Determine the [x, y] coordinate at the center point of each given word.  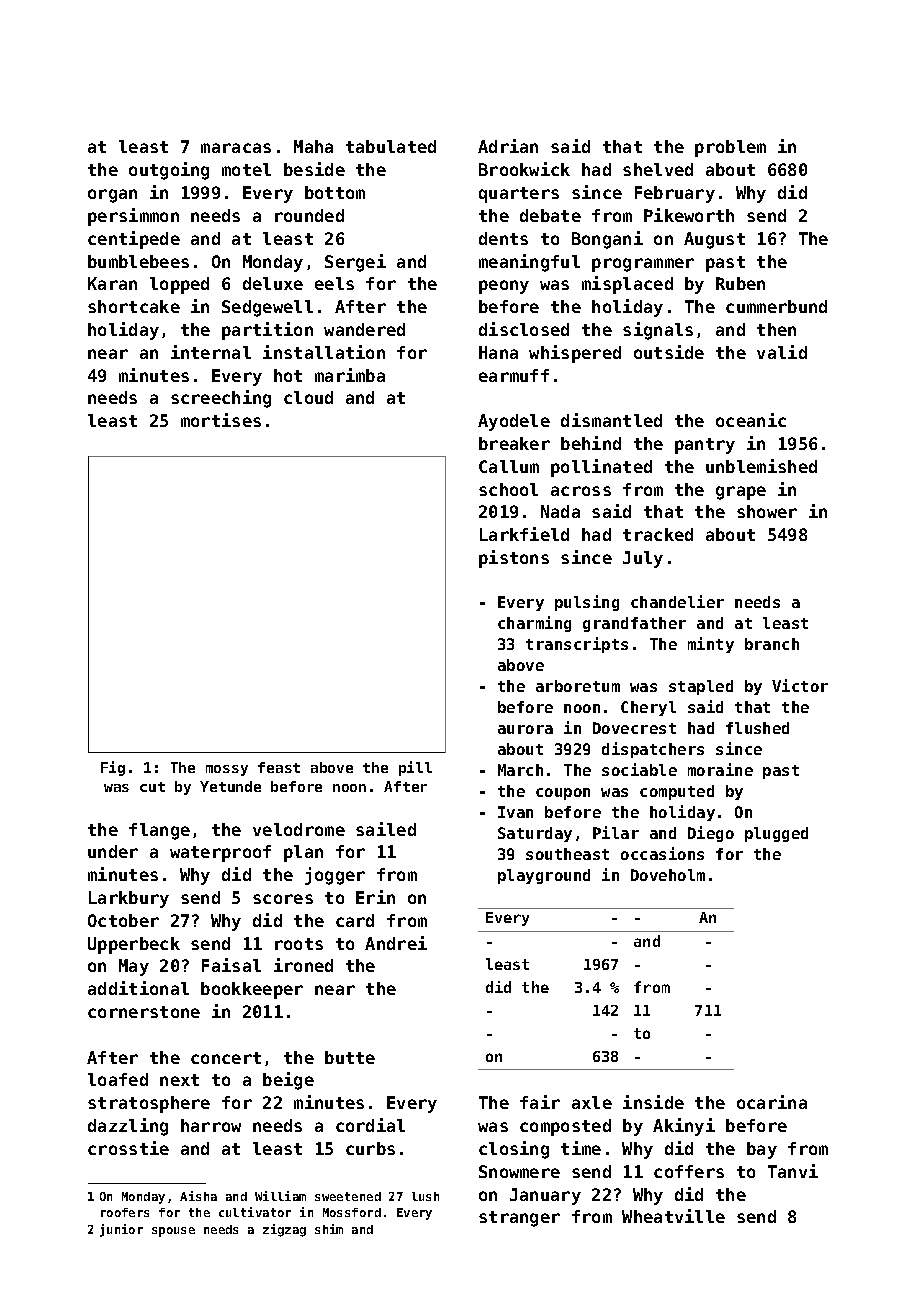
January [545, 1196]
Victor [800, 685]
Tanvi [793, 1171]
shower [767, 511]
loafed [118, 1079]
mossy [227, 770]
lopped [179, 285]
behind [591, 443]
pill [415, 768]
